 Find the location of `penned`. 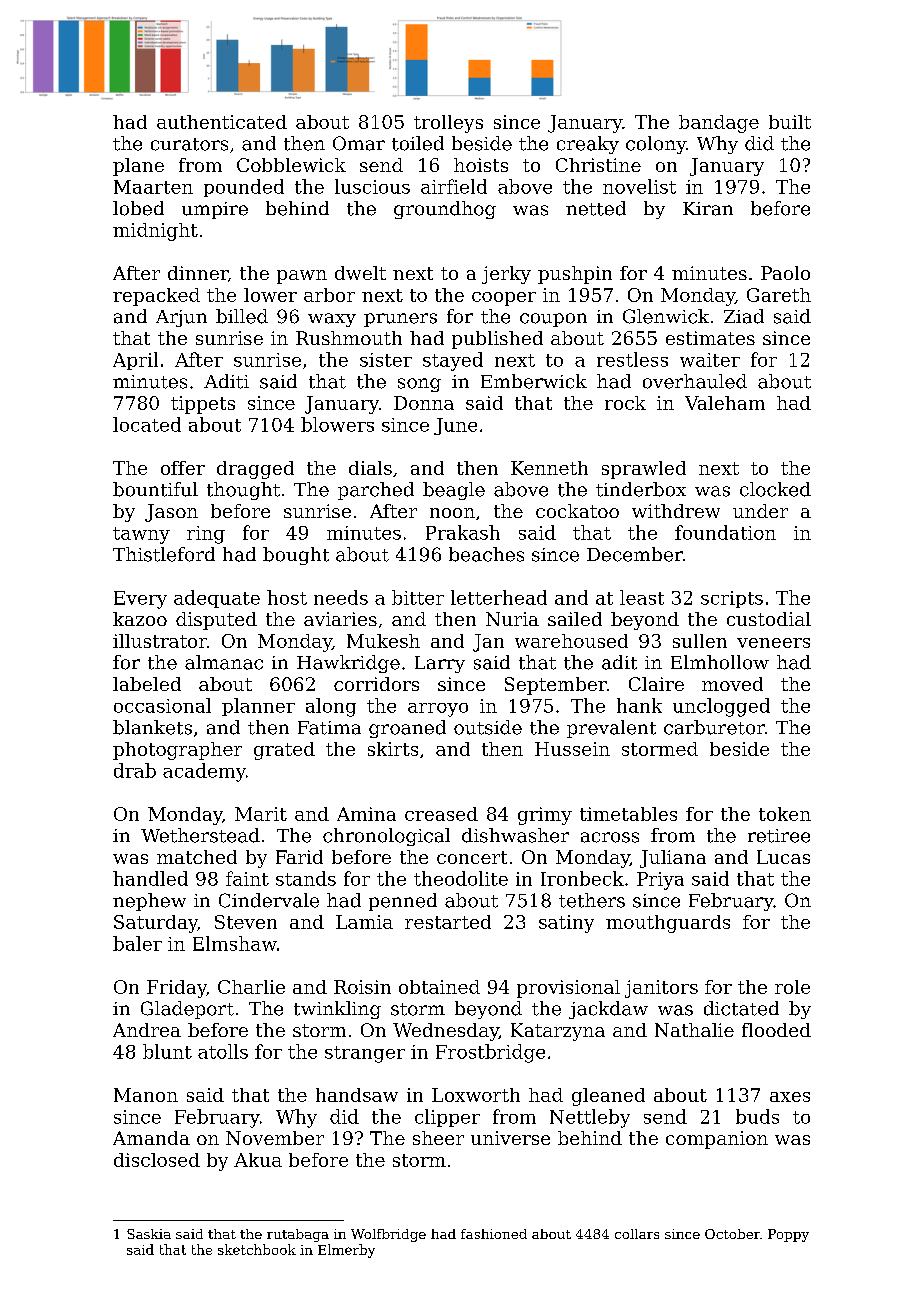

penned is located at coordinates (403, 902).
